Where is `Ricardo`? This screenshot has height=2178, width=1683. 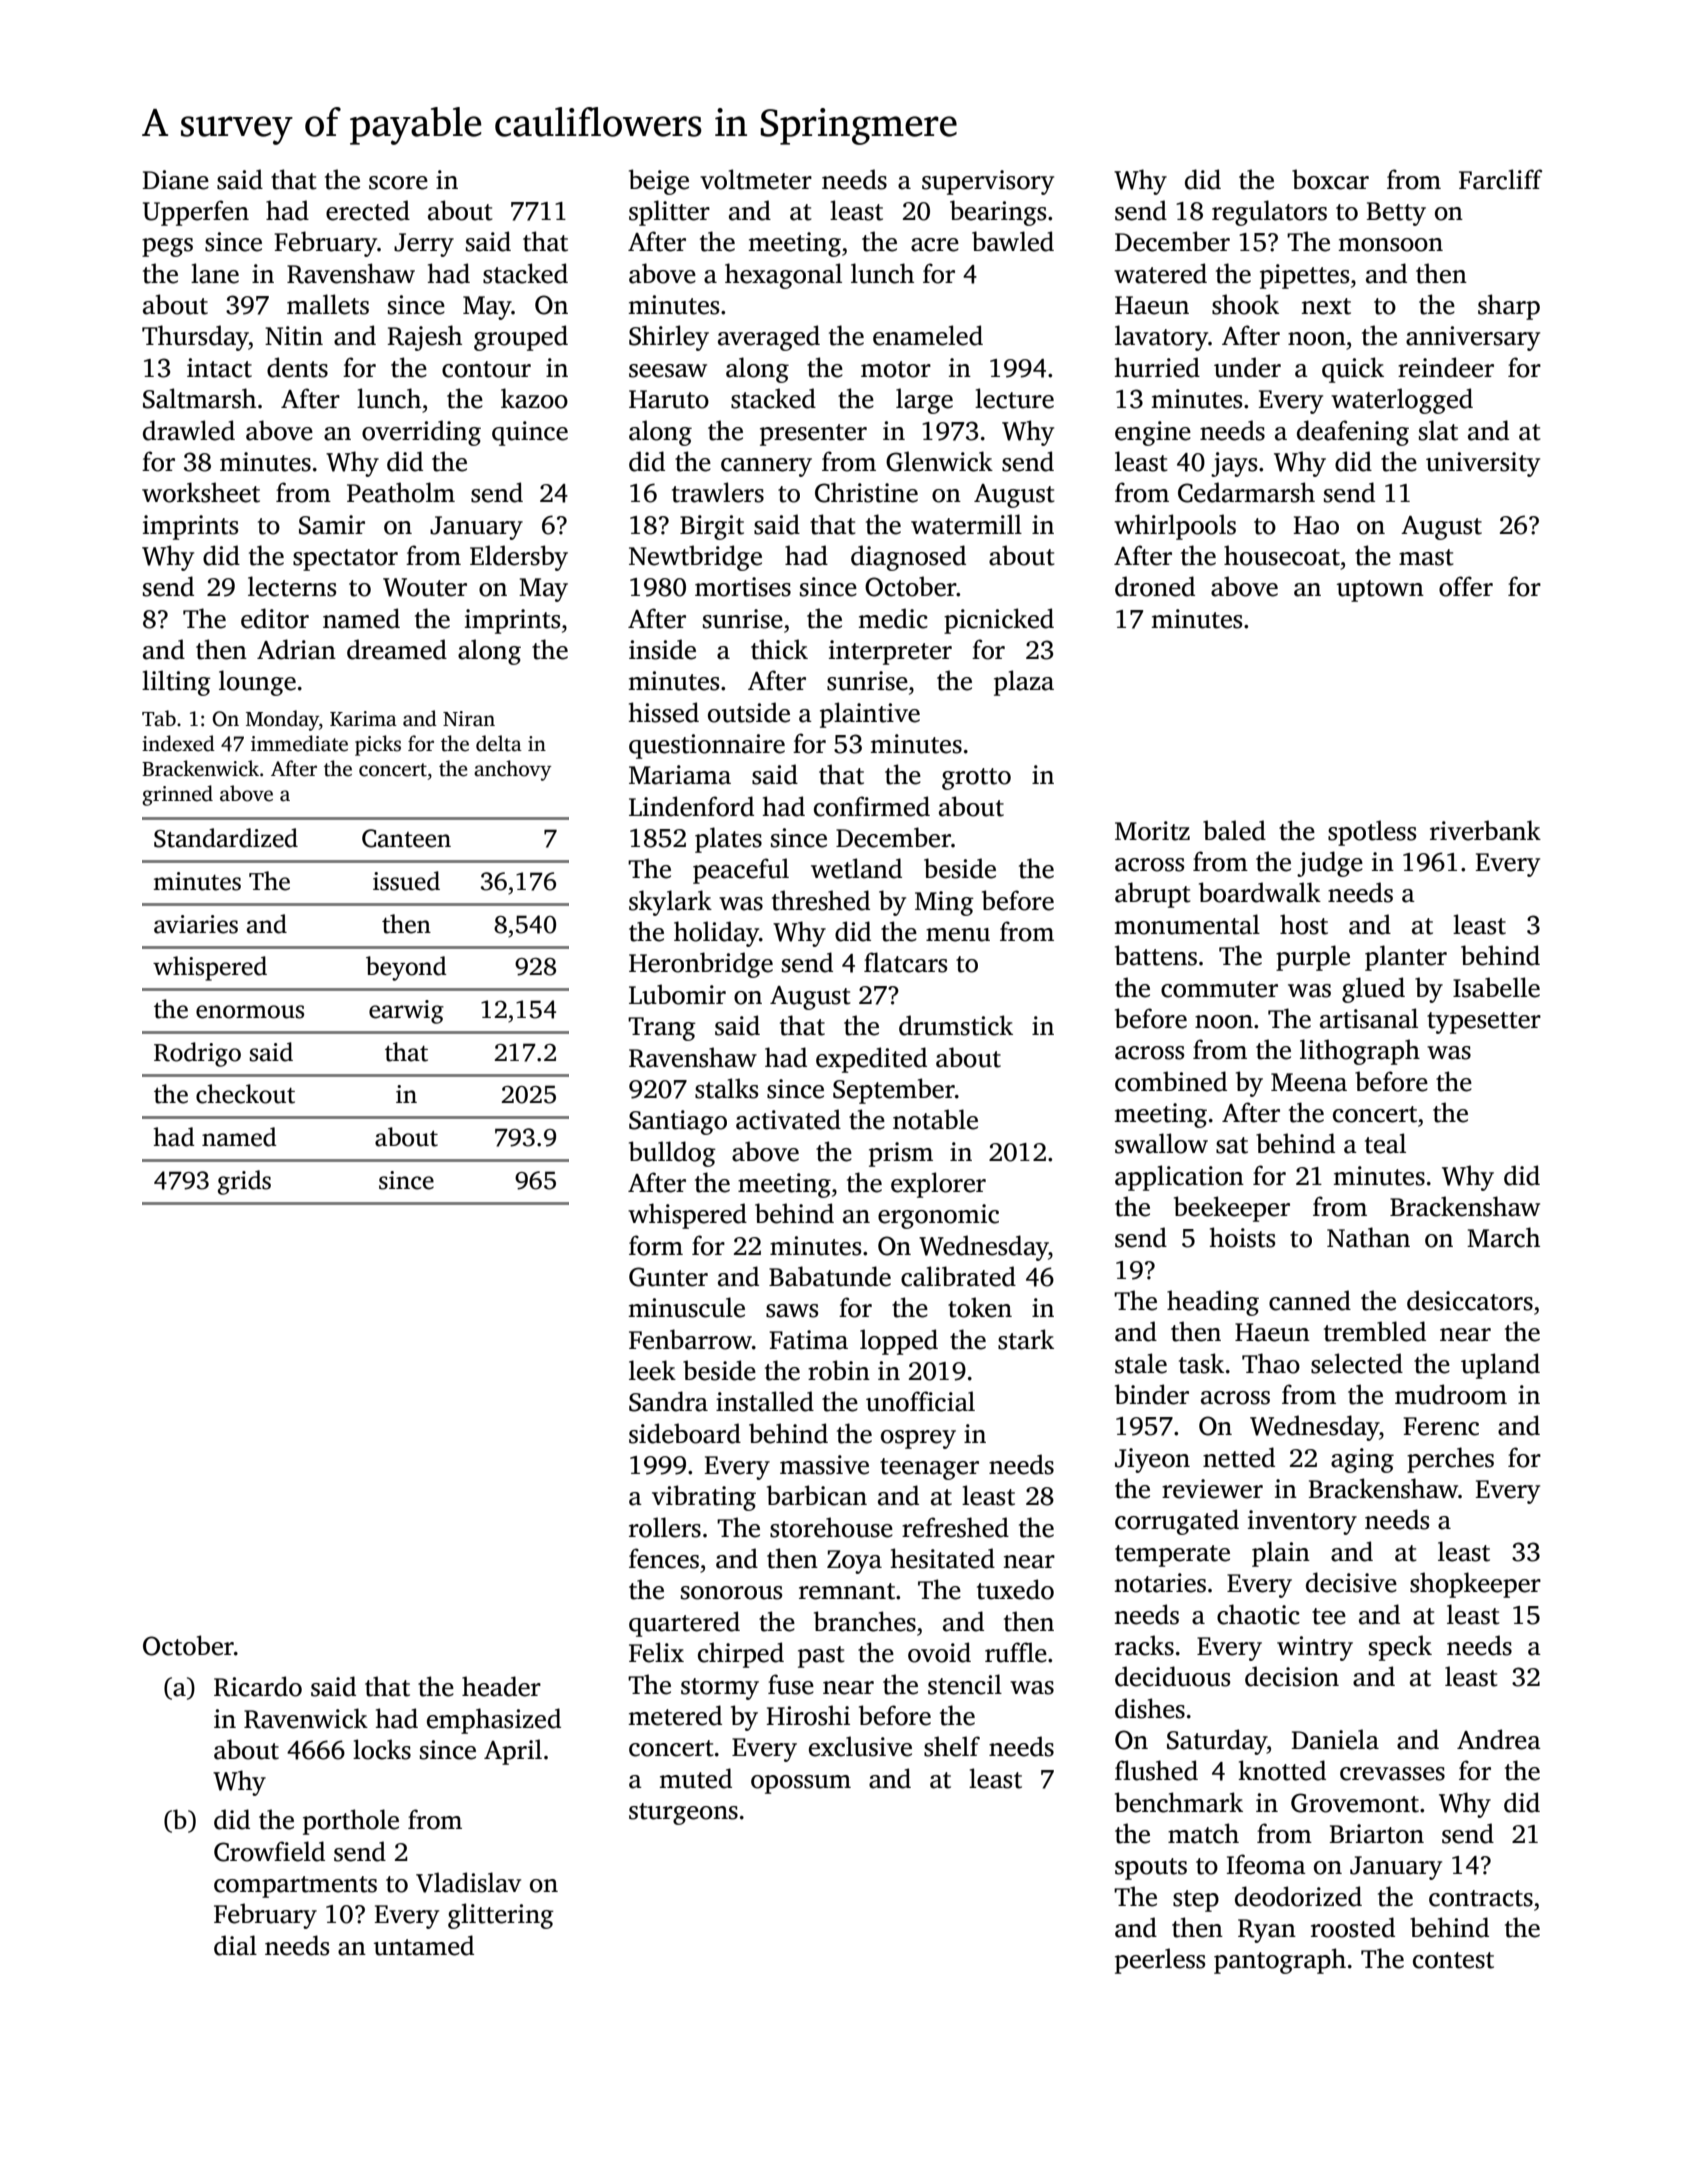 Ricardo is located at coordinates (258, 1686).
